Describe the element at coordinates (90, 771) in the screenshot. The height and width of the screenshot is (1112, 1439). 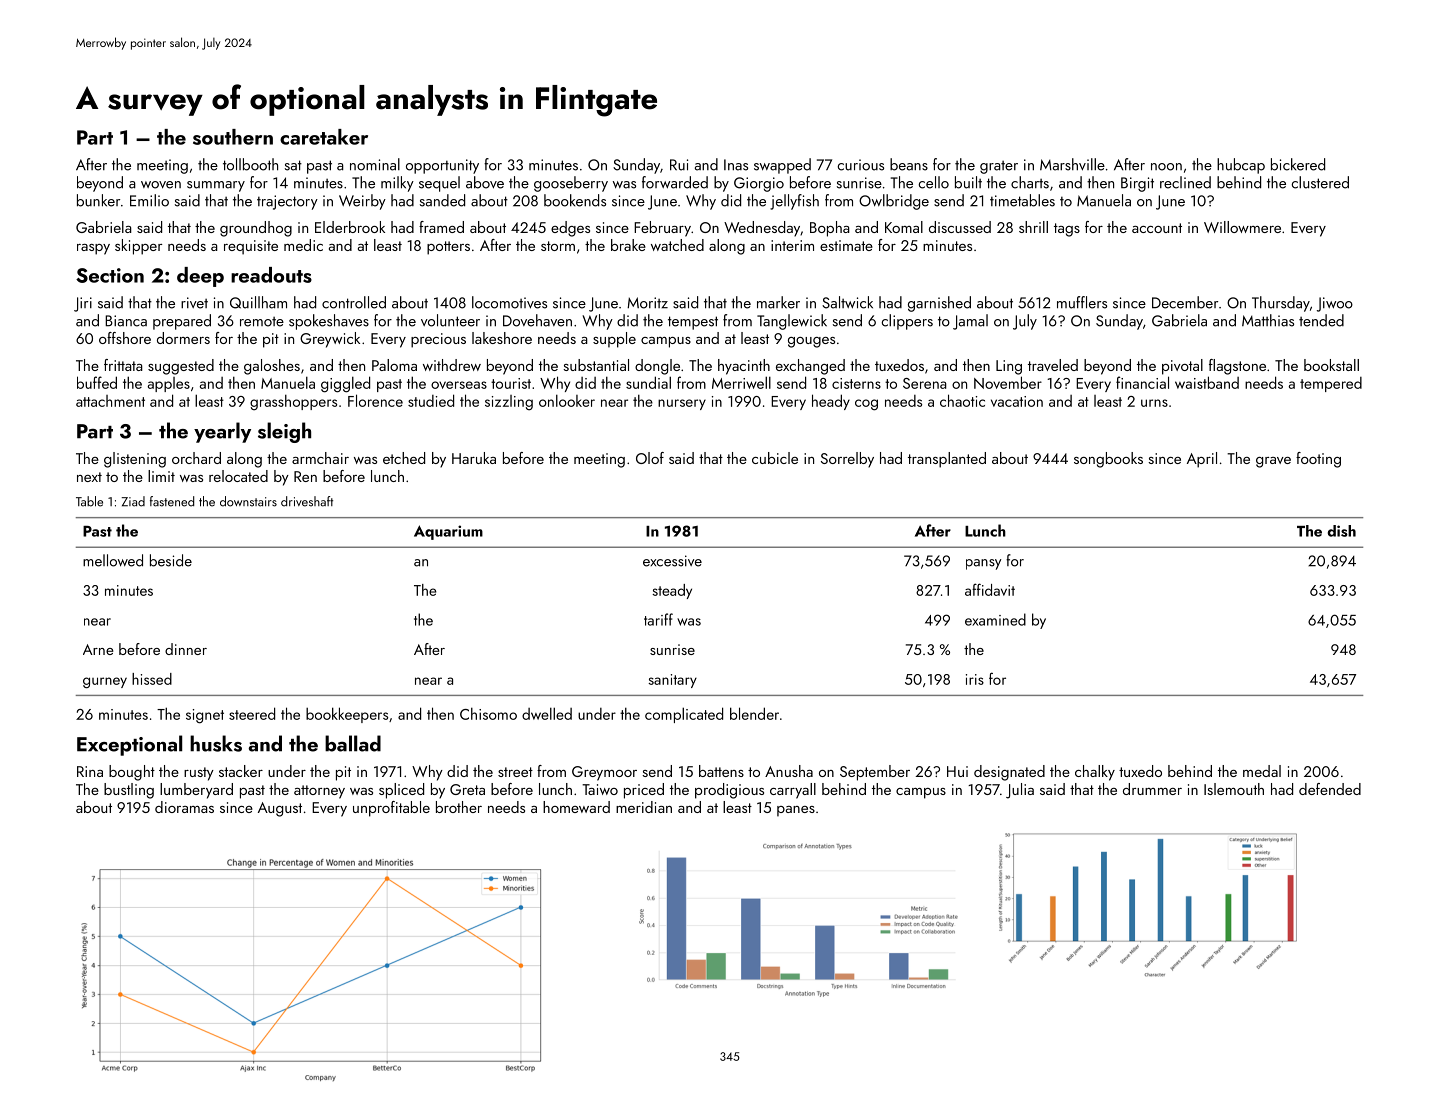
I see `Rina` at that location.
